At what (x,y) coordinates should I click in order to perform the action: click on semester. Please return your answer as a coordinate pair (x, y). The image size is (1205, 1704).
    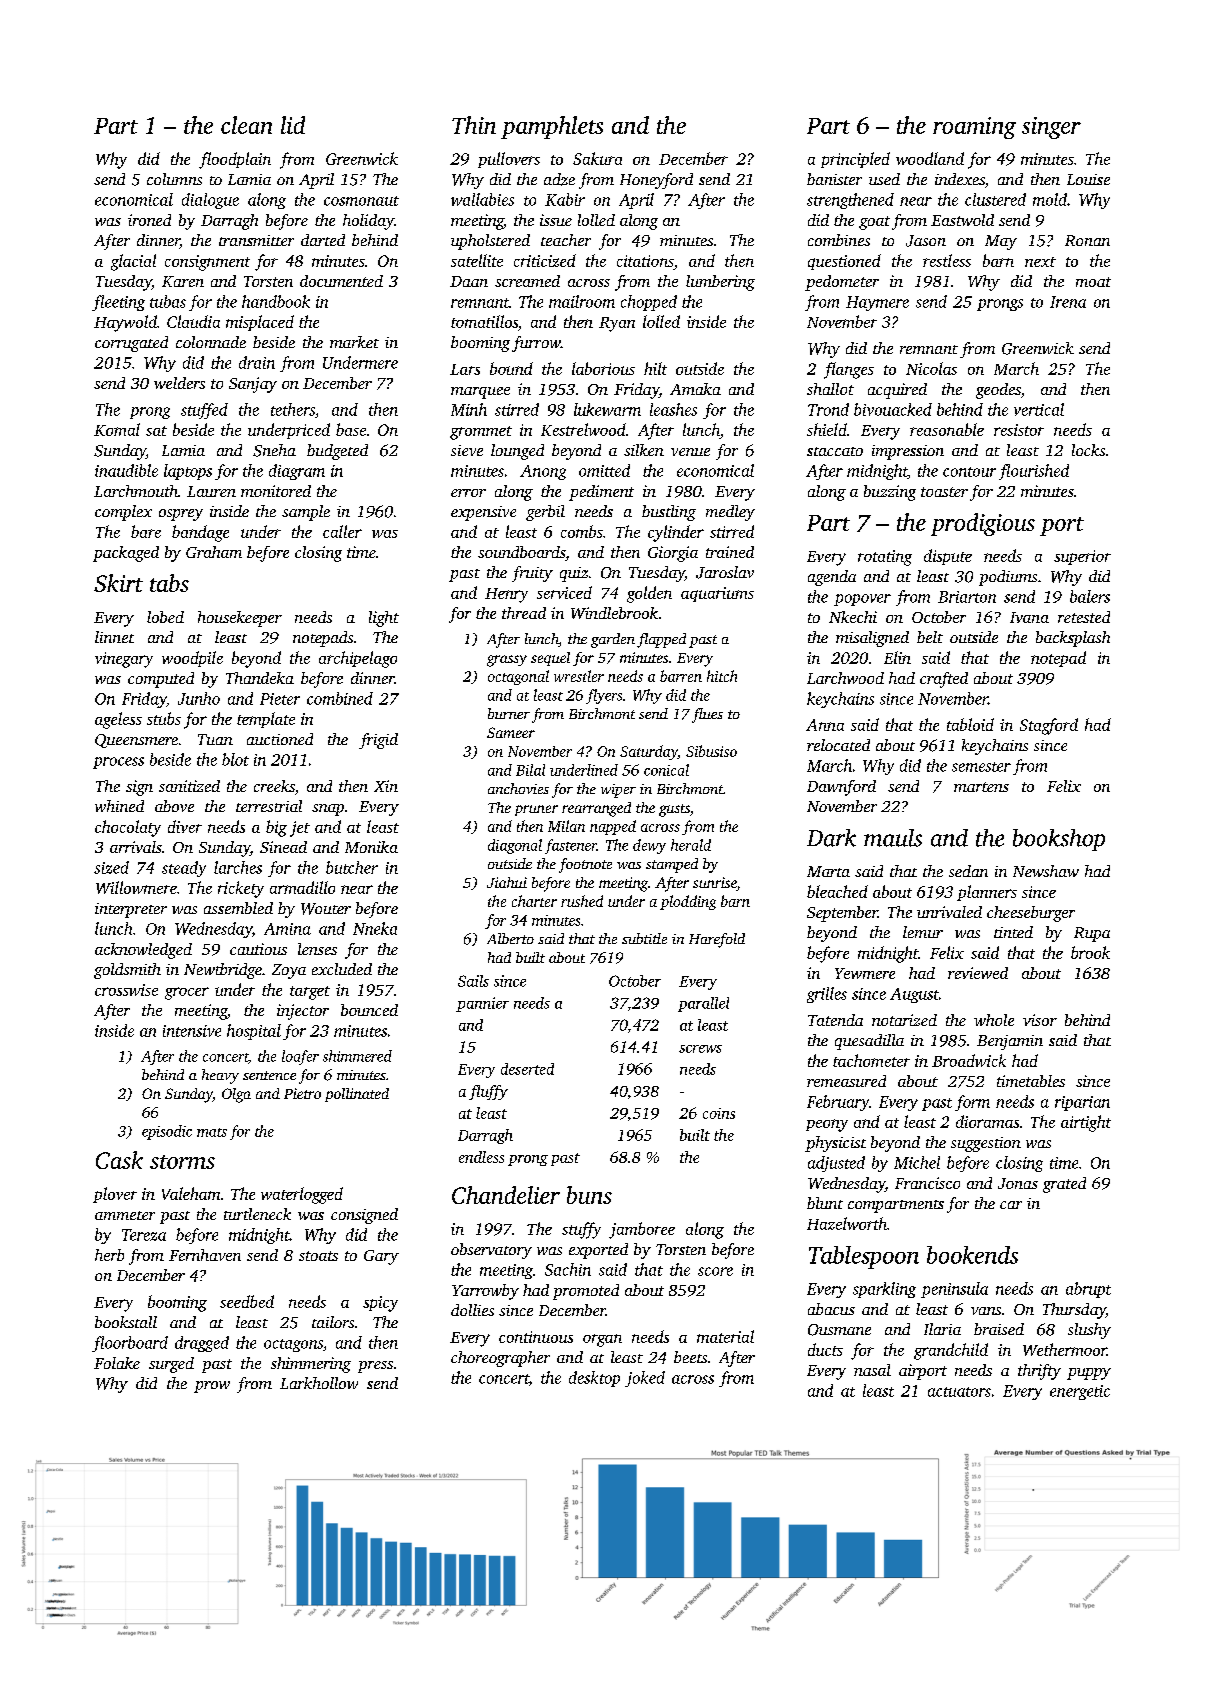
    Looking at the image, I should click on (981, 767).
